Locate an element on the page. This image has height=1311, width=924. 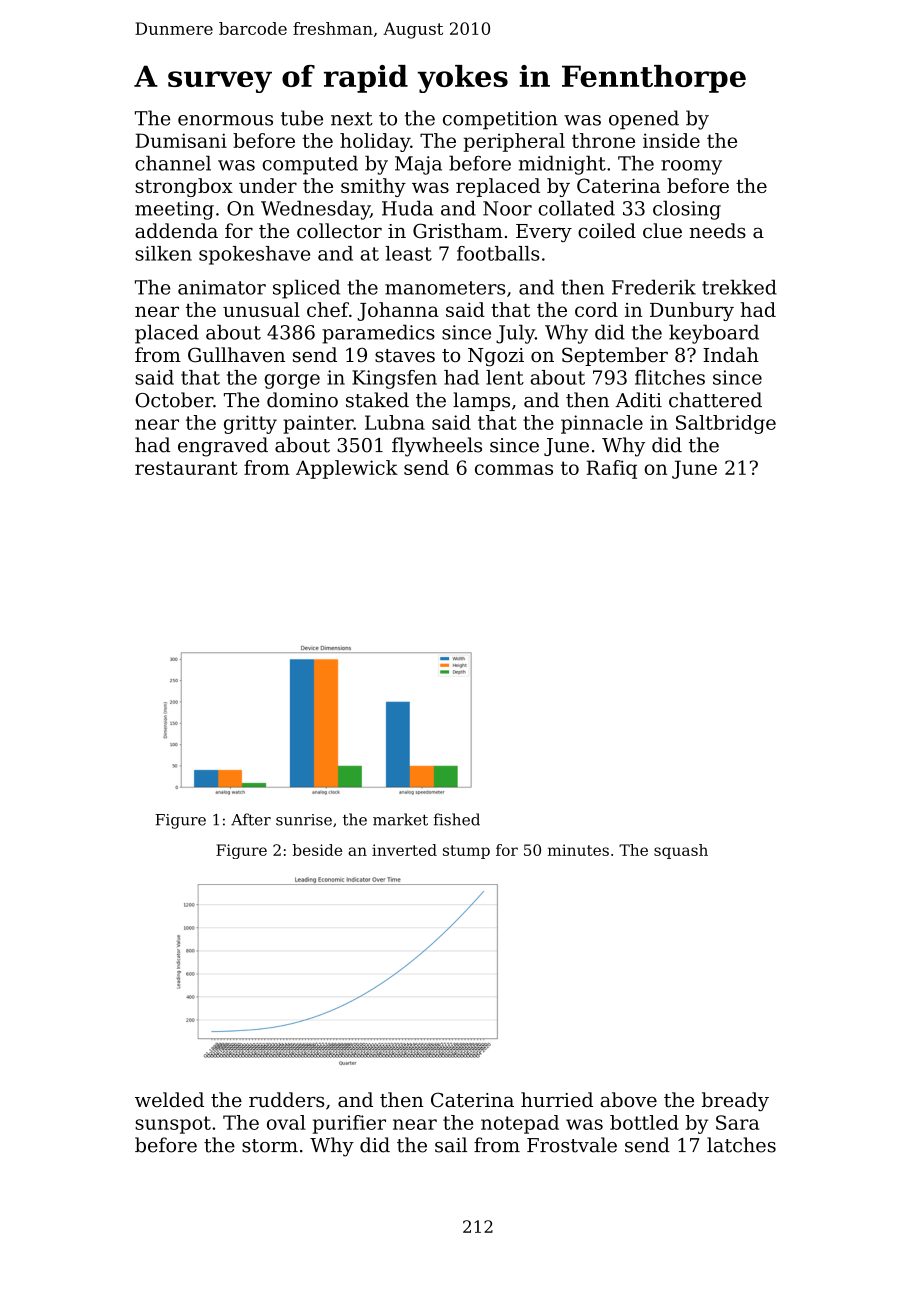
competition is located at coordinates (500, 120).
